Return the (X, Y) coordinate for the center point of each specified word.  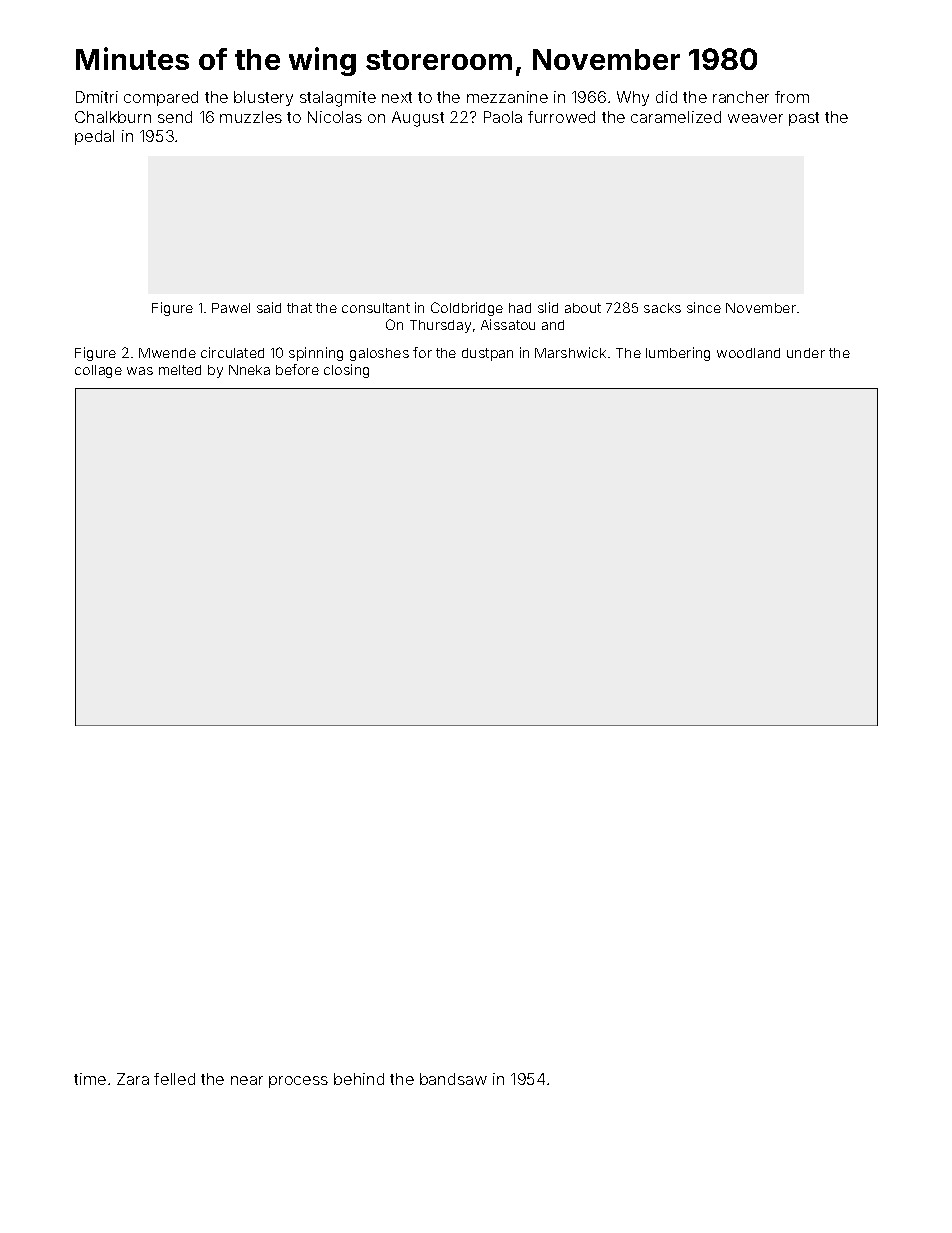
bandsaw (453, 1079)
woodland (748, 353)
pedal (94, 137)
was (140, 371)
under (806, 353)
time (90, 1079)
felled (174, 1079)
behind (359, 1079)
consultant (376, 308)
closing (346, 371)
